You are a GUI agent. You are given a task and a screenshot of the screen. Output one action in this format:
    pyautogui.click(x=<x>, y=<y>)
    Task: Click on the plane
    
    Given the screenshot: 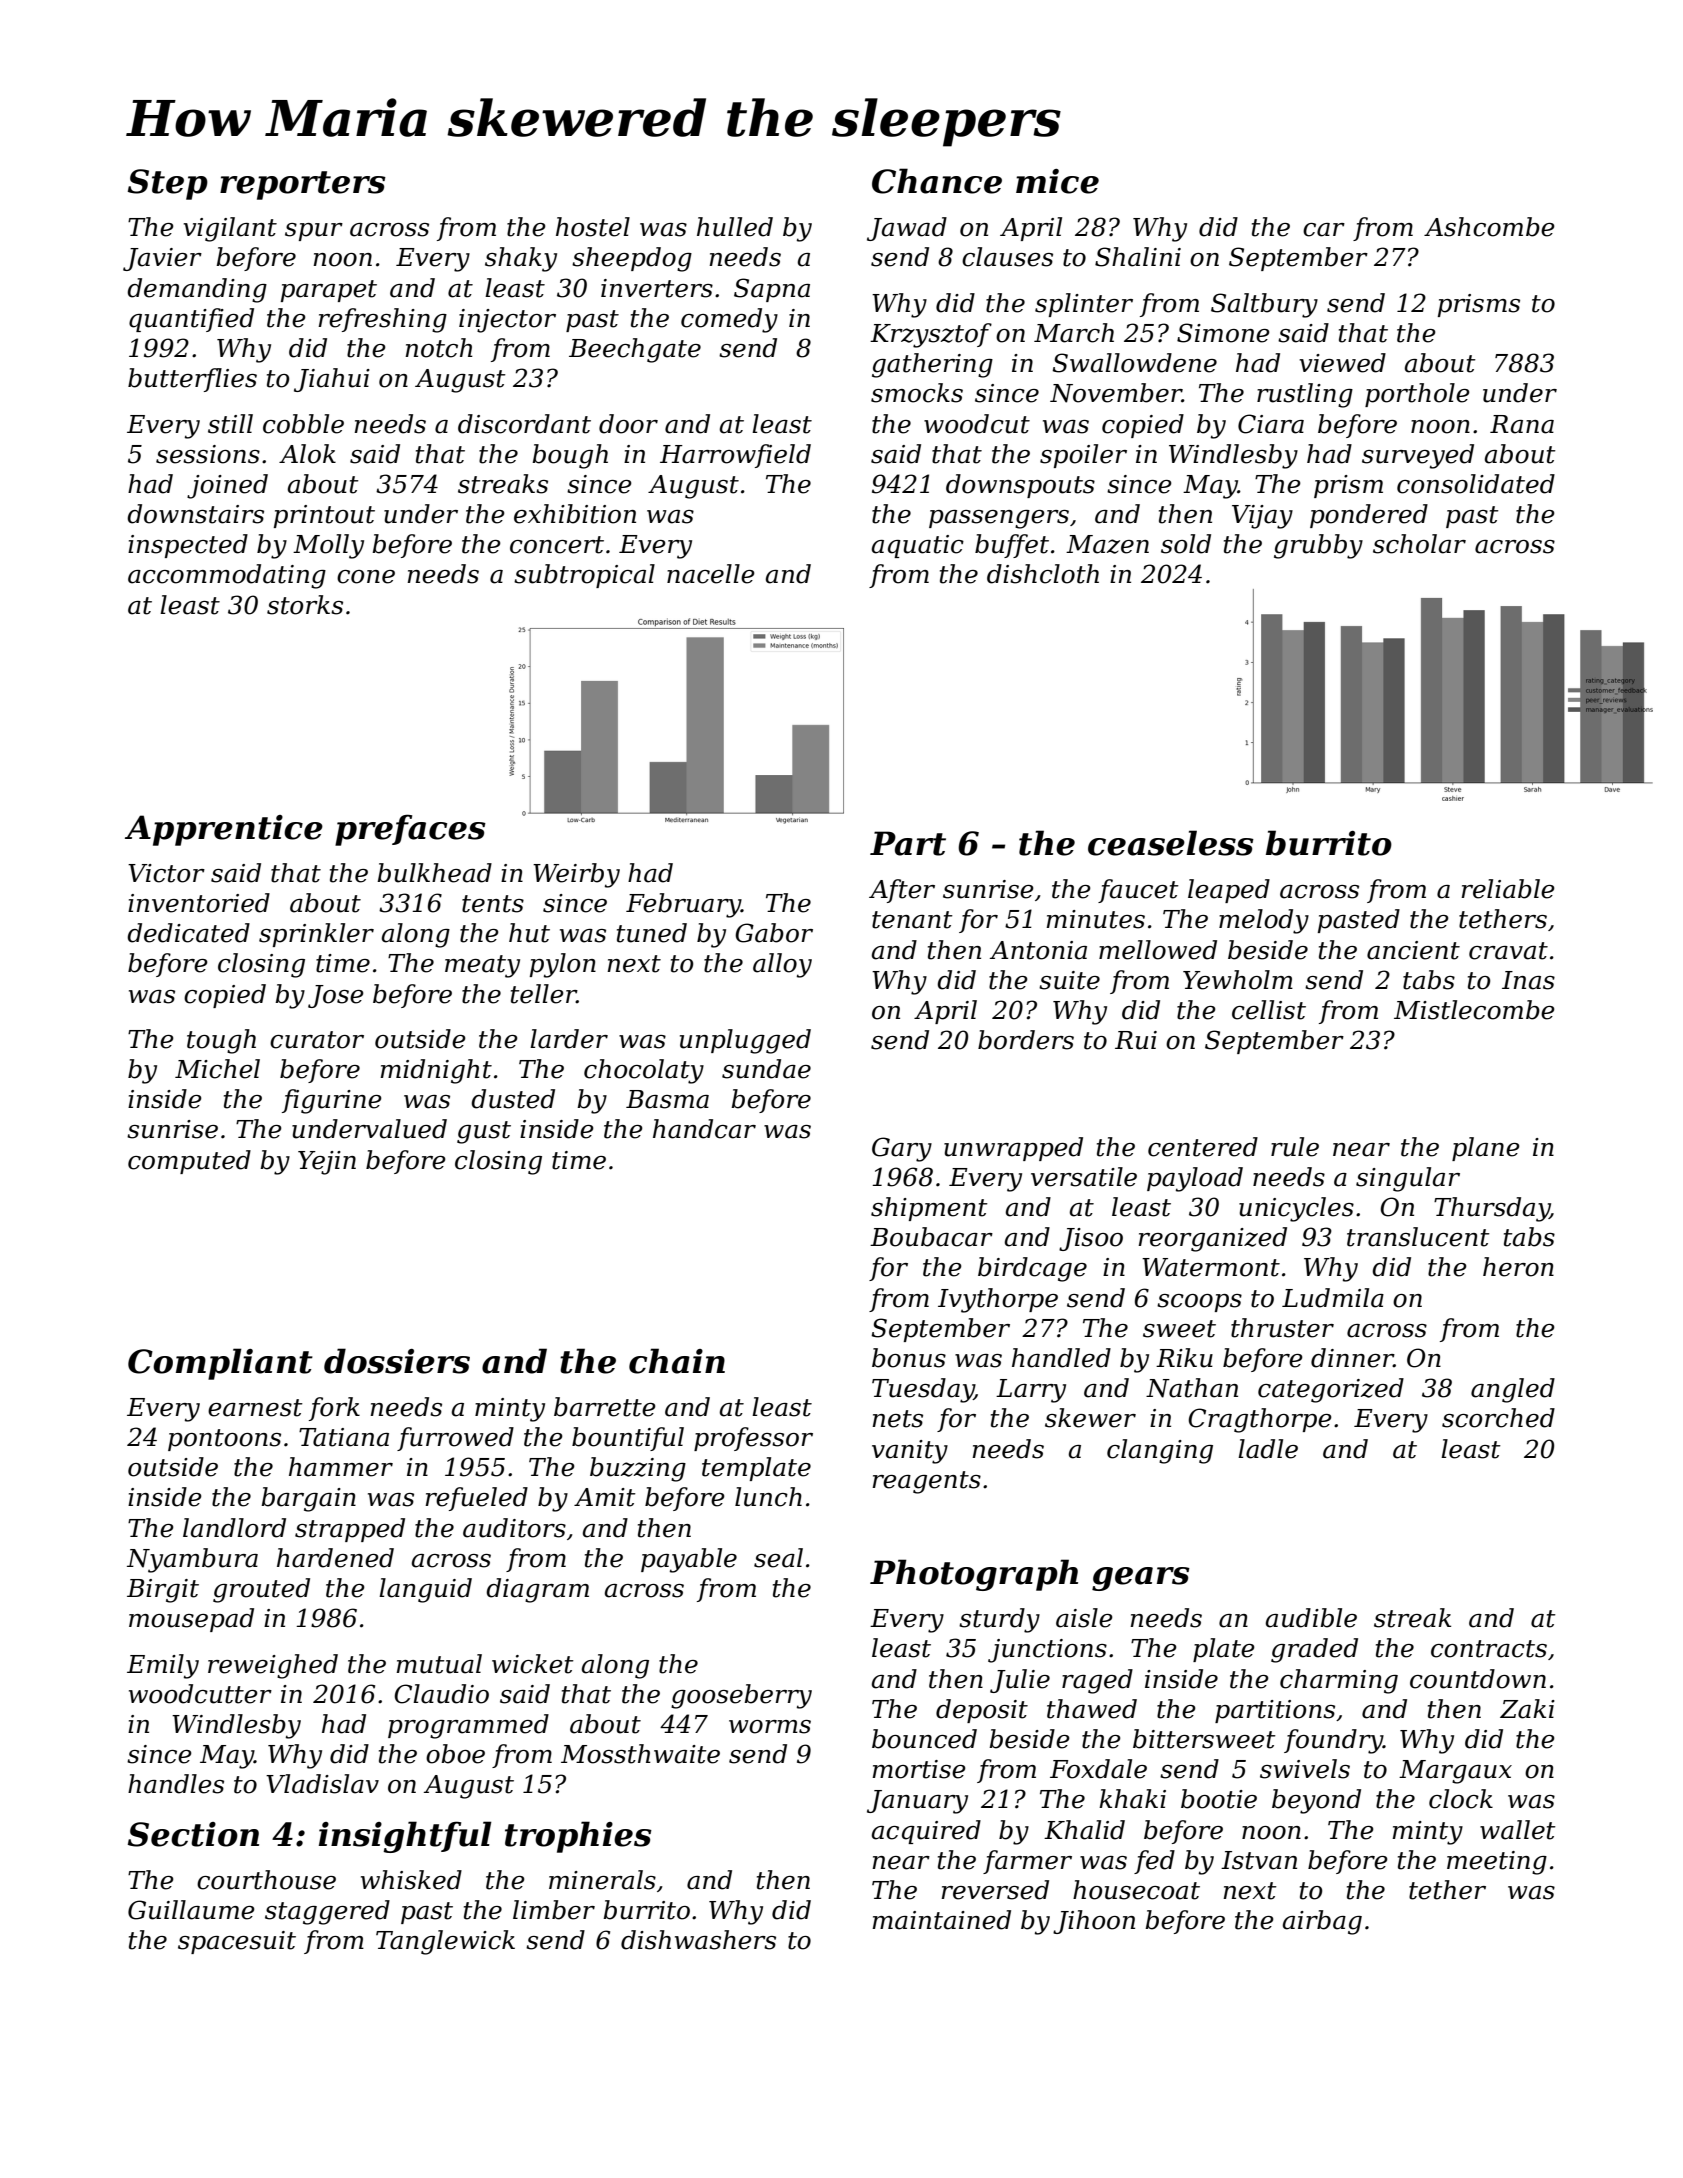 What is the action you would take?
    pyautogui.click(x=1486, y=1149)
